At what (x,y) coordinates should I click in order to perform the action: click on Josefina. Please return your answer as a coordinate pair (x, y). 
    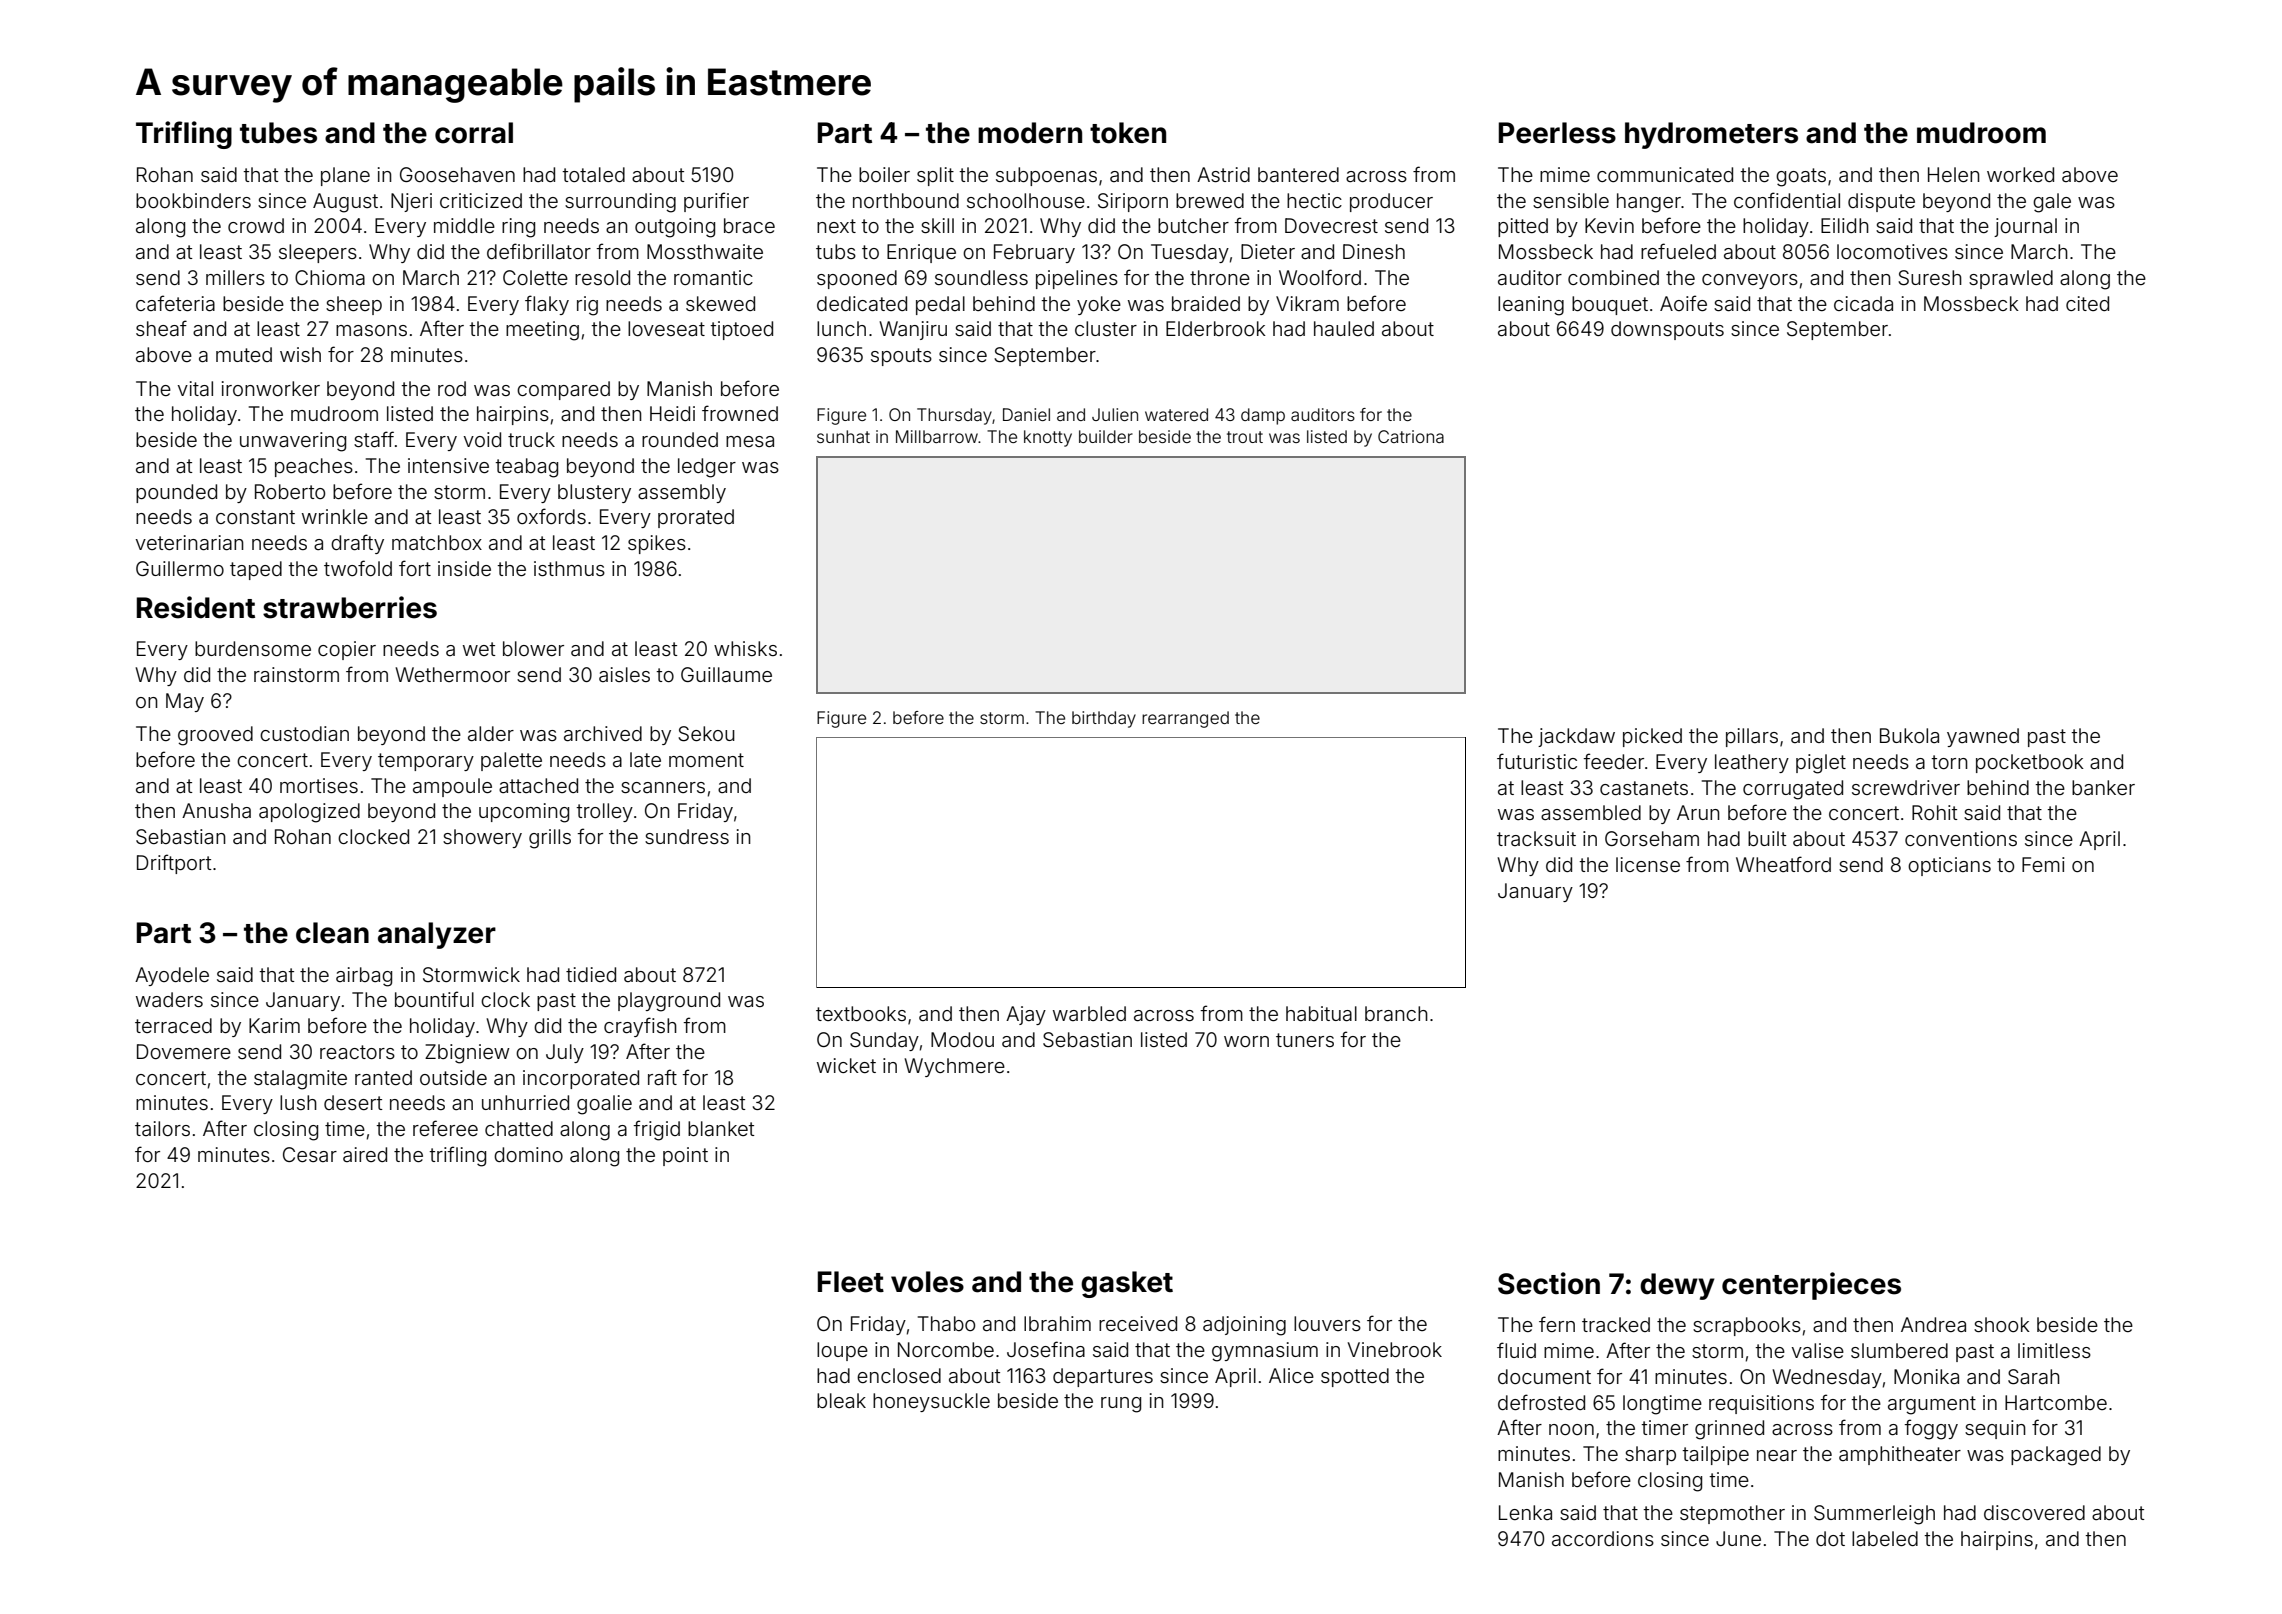
    Looking at the image, I should click on (1046, 1349).
